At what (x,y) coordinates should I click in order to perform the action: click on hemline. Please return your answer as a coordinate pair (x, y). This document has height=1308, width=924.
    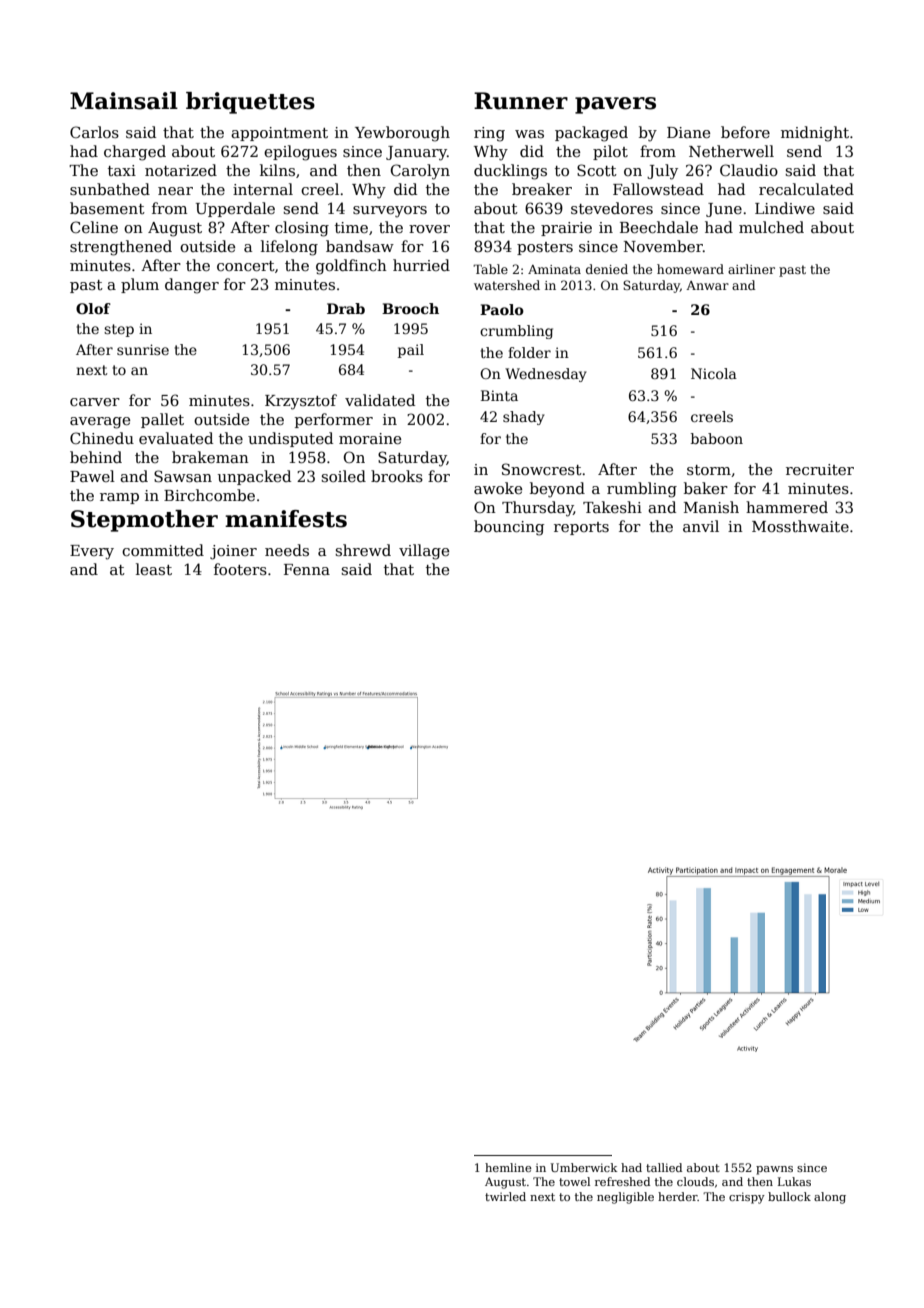
    Looking at the image, I should click on (508, 1167).
